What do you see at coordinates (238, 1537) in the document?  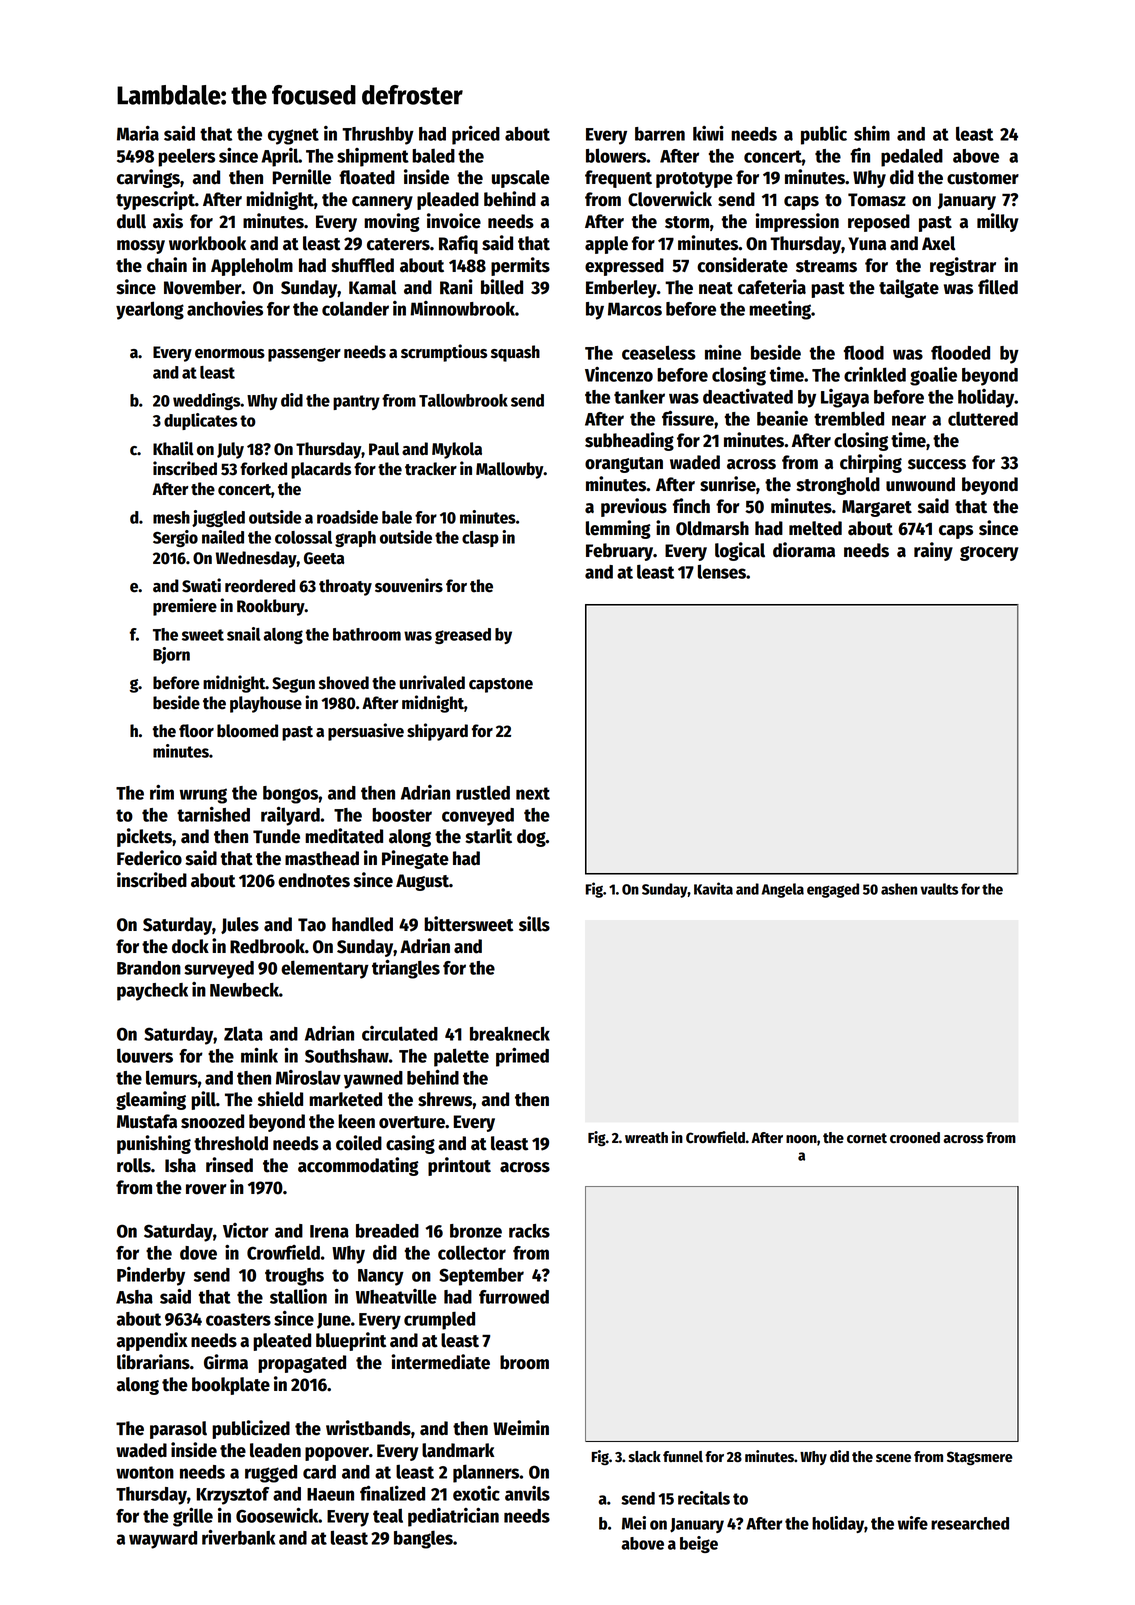 I see `riverbank` at bounding box center [238, 1537].
